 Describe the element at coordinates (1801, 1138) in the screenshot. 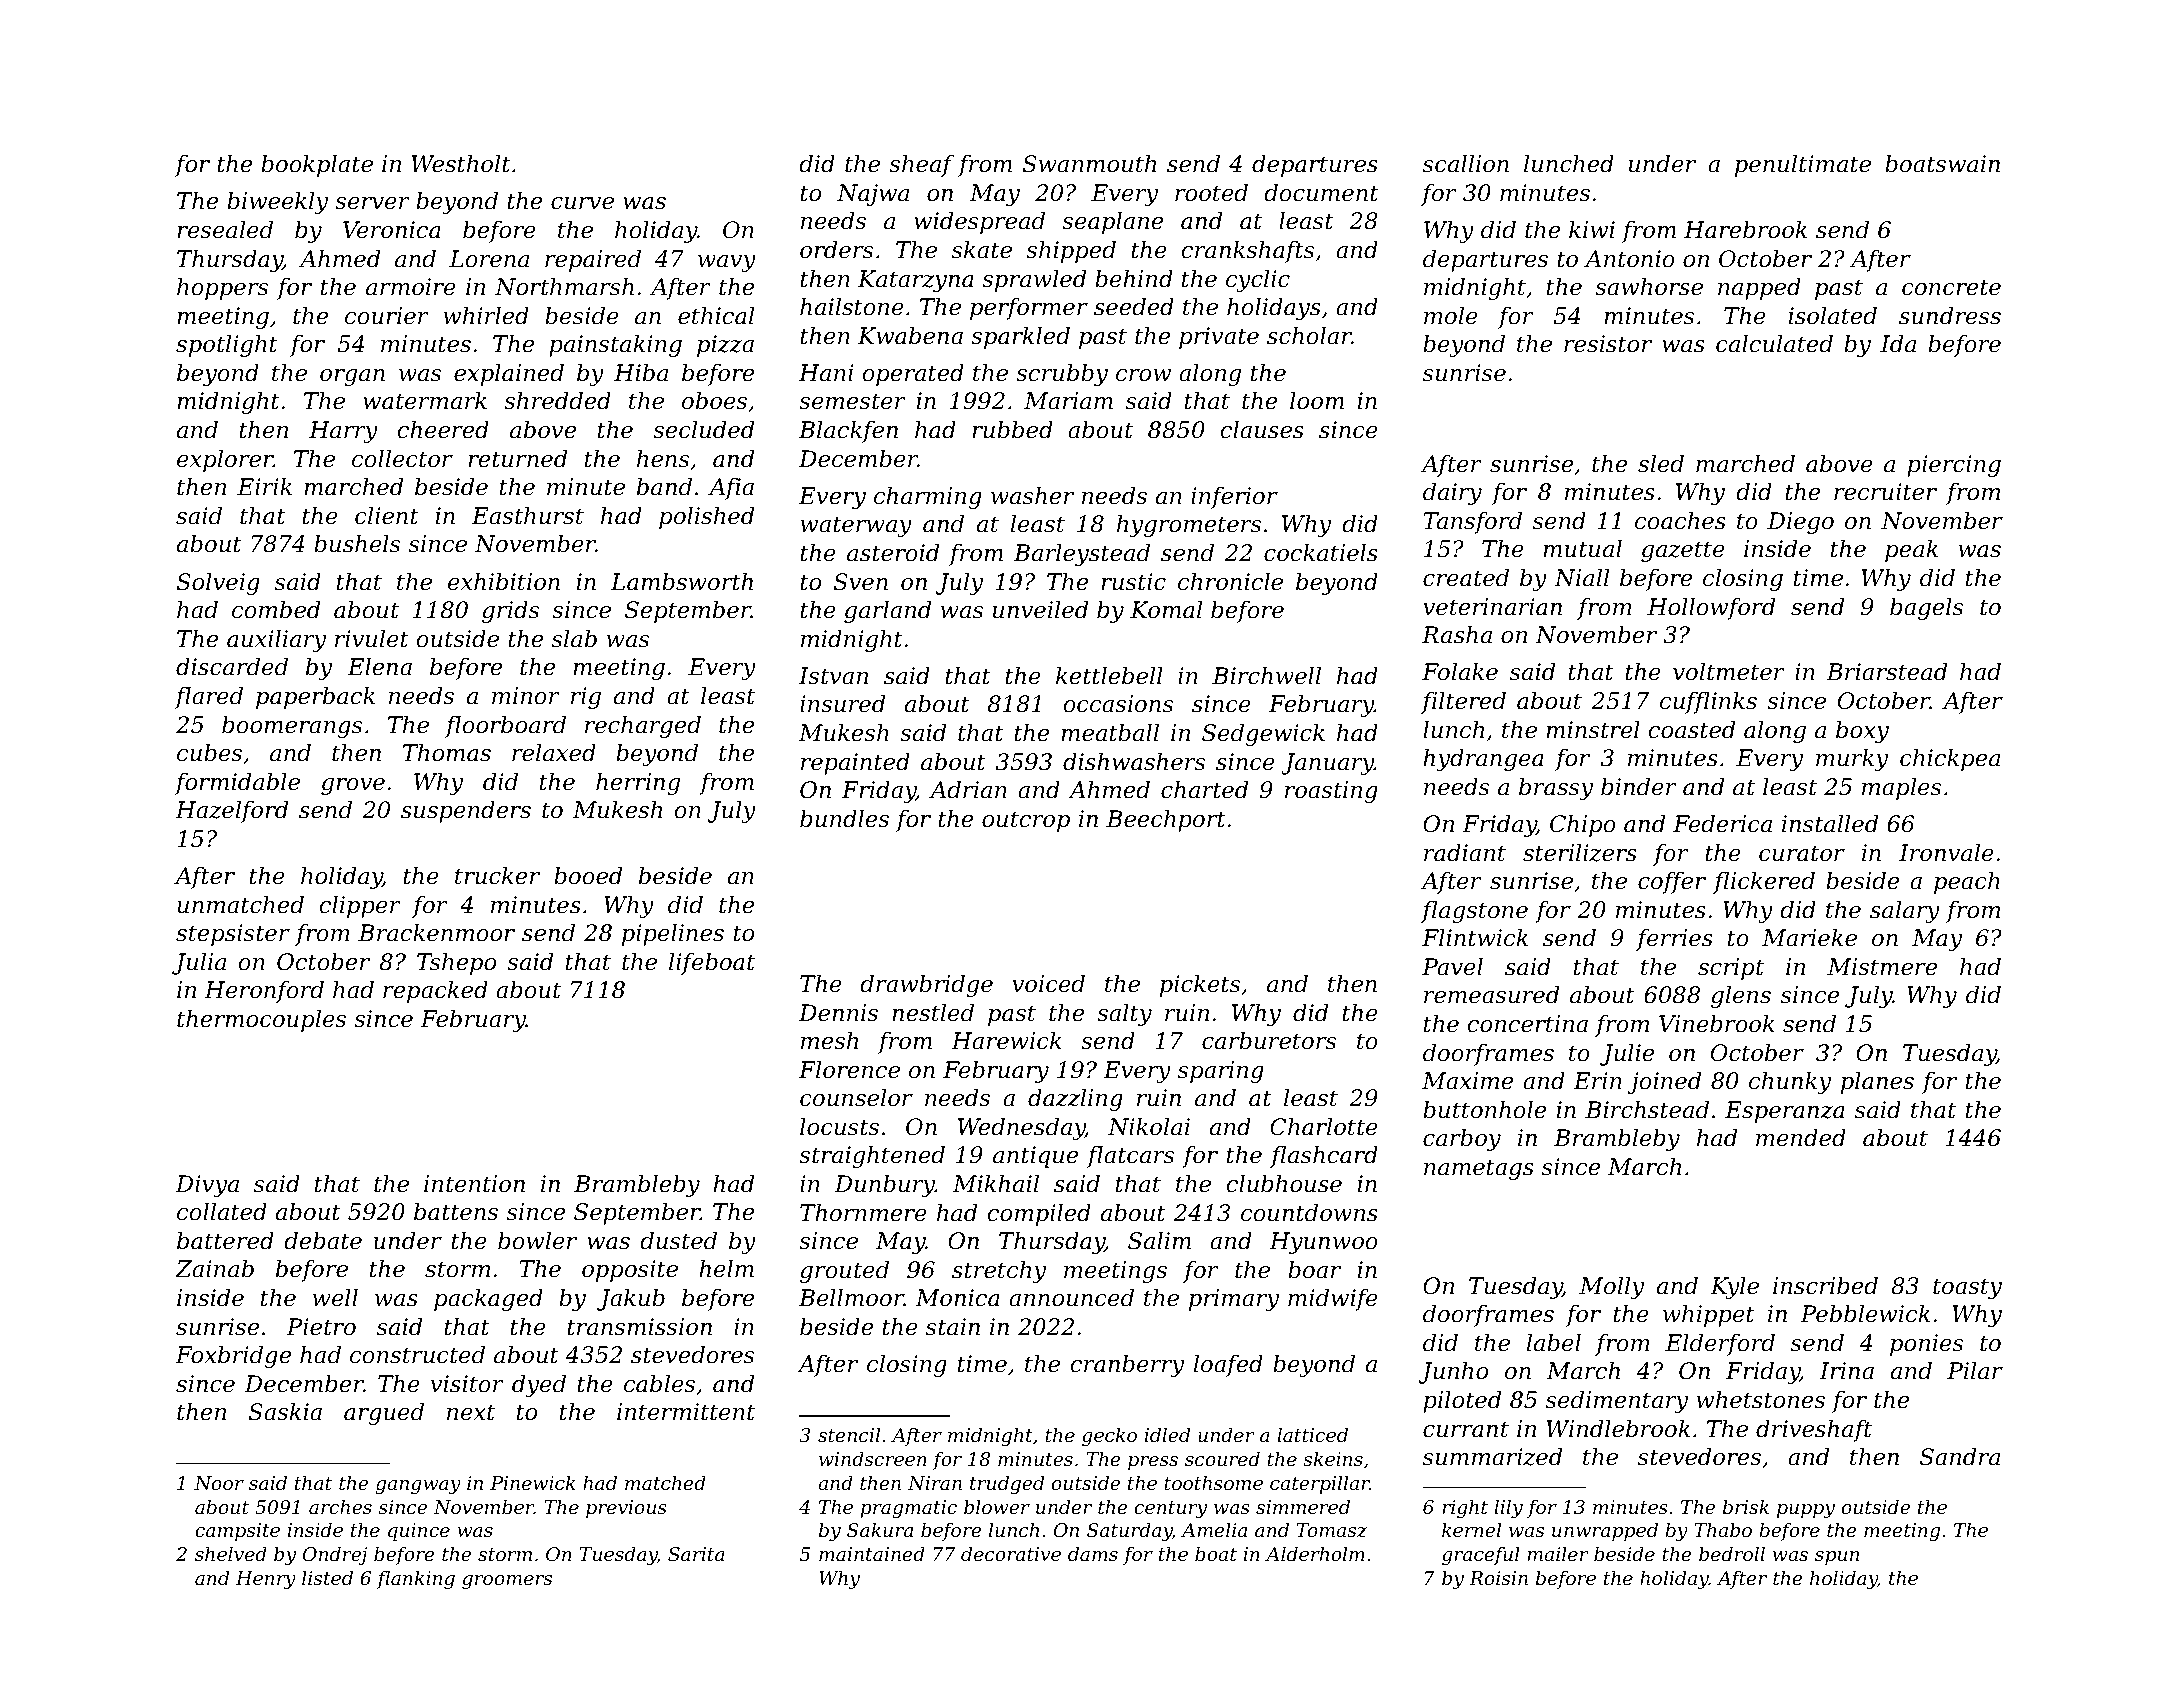

I see `mended` at that location.
